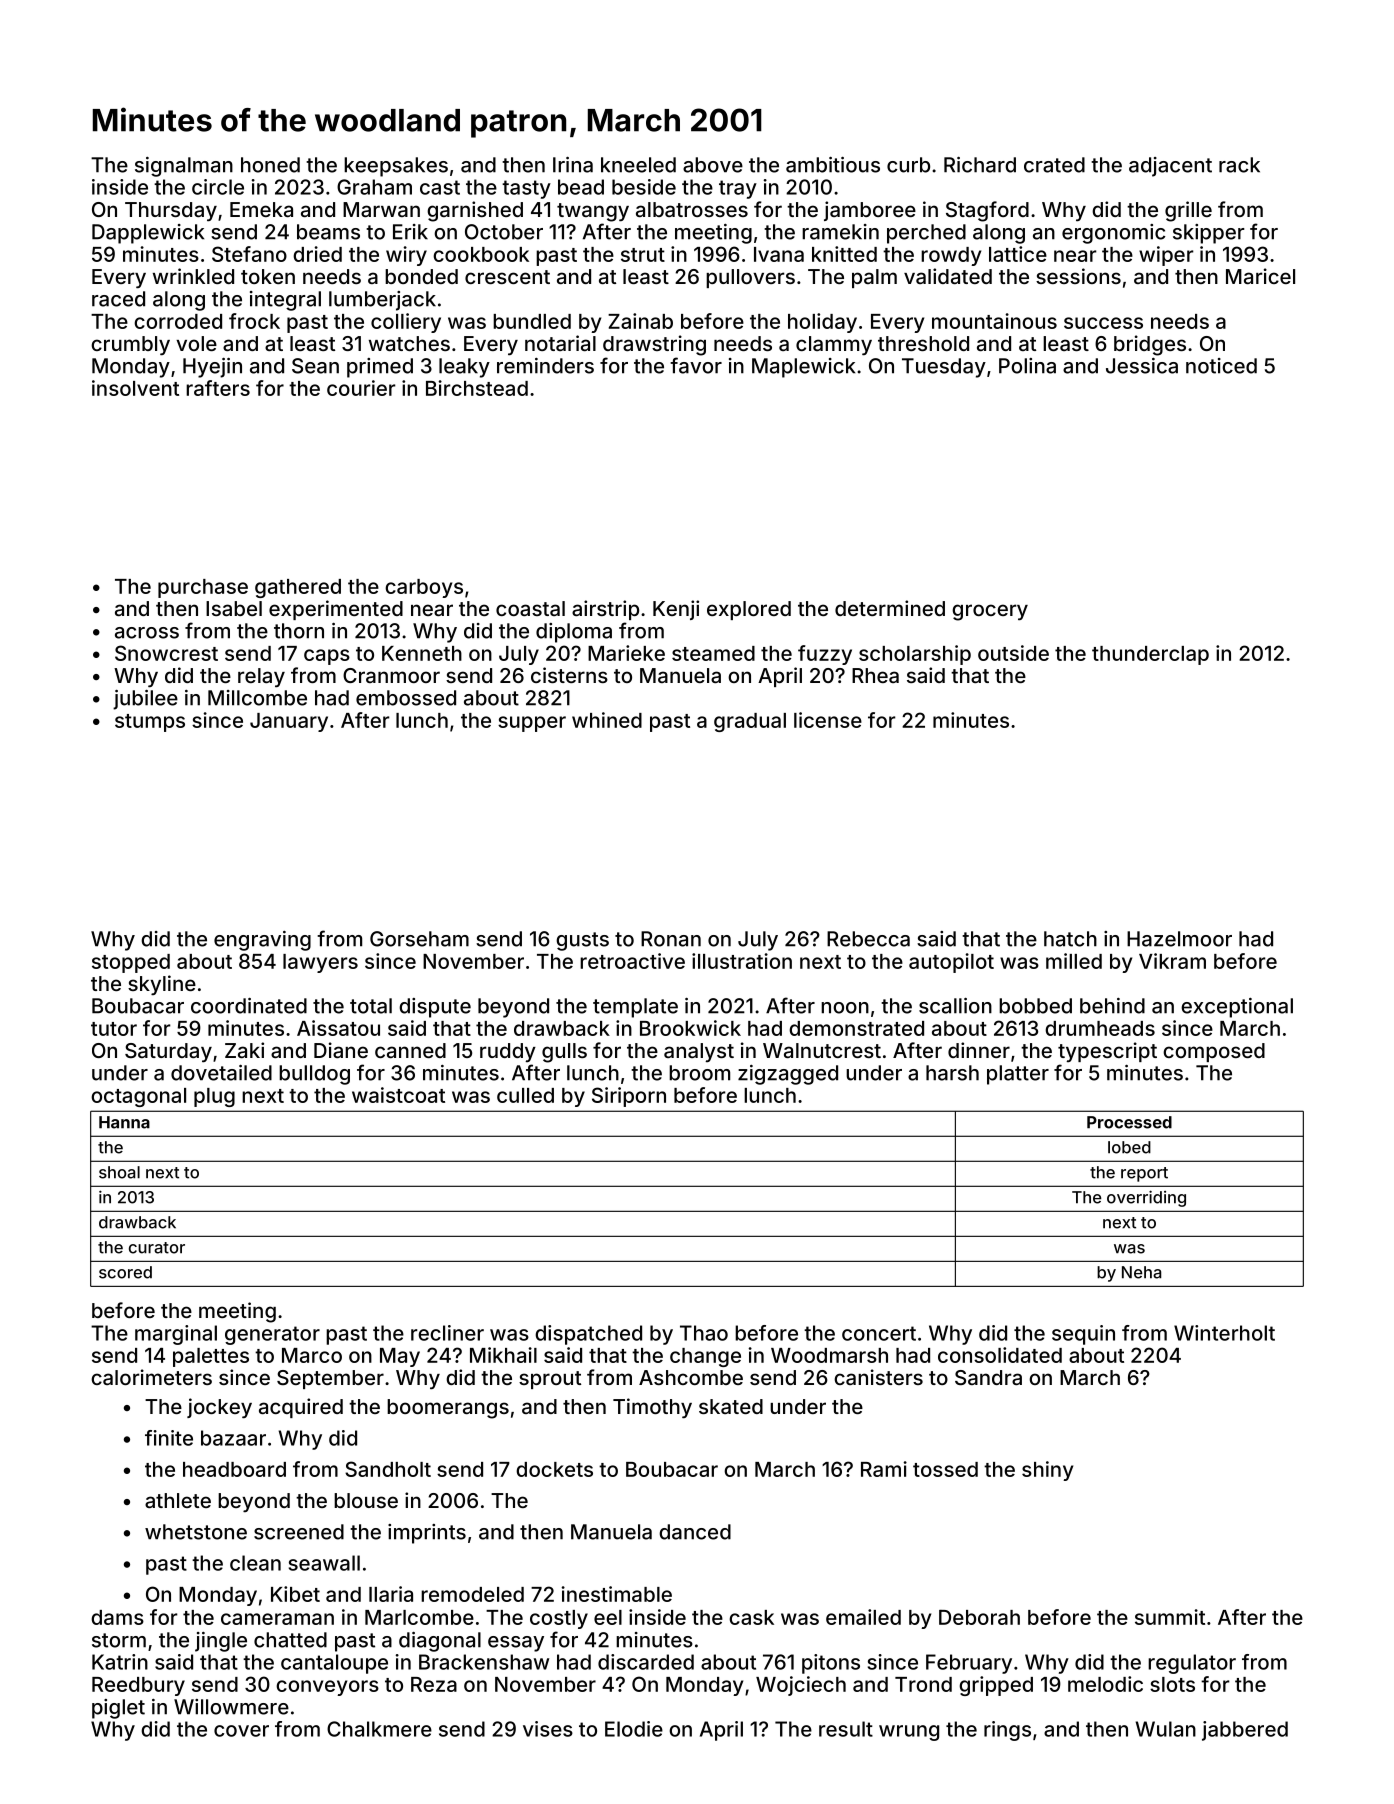 This document has width=1394, height=1804. What do you see at coordinates (272, 1335) in the document?
I see `generator` at bounding box center [272, 1335].
